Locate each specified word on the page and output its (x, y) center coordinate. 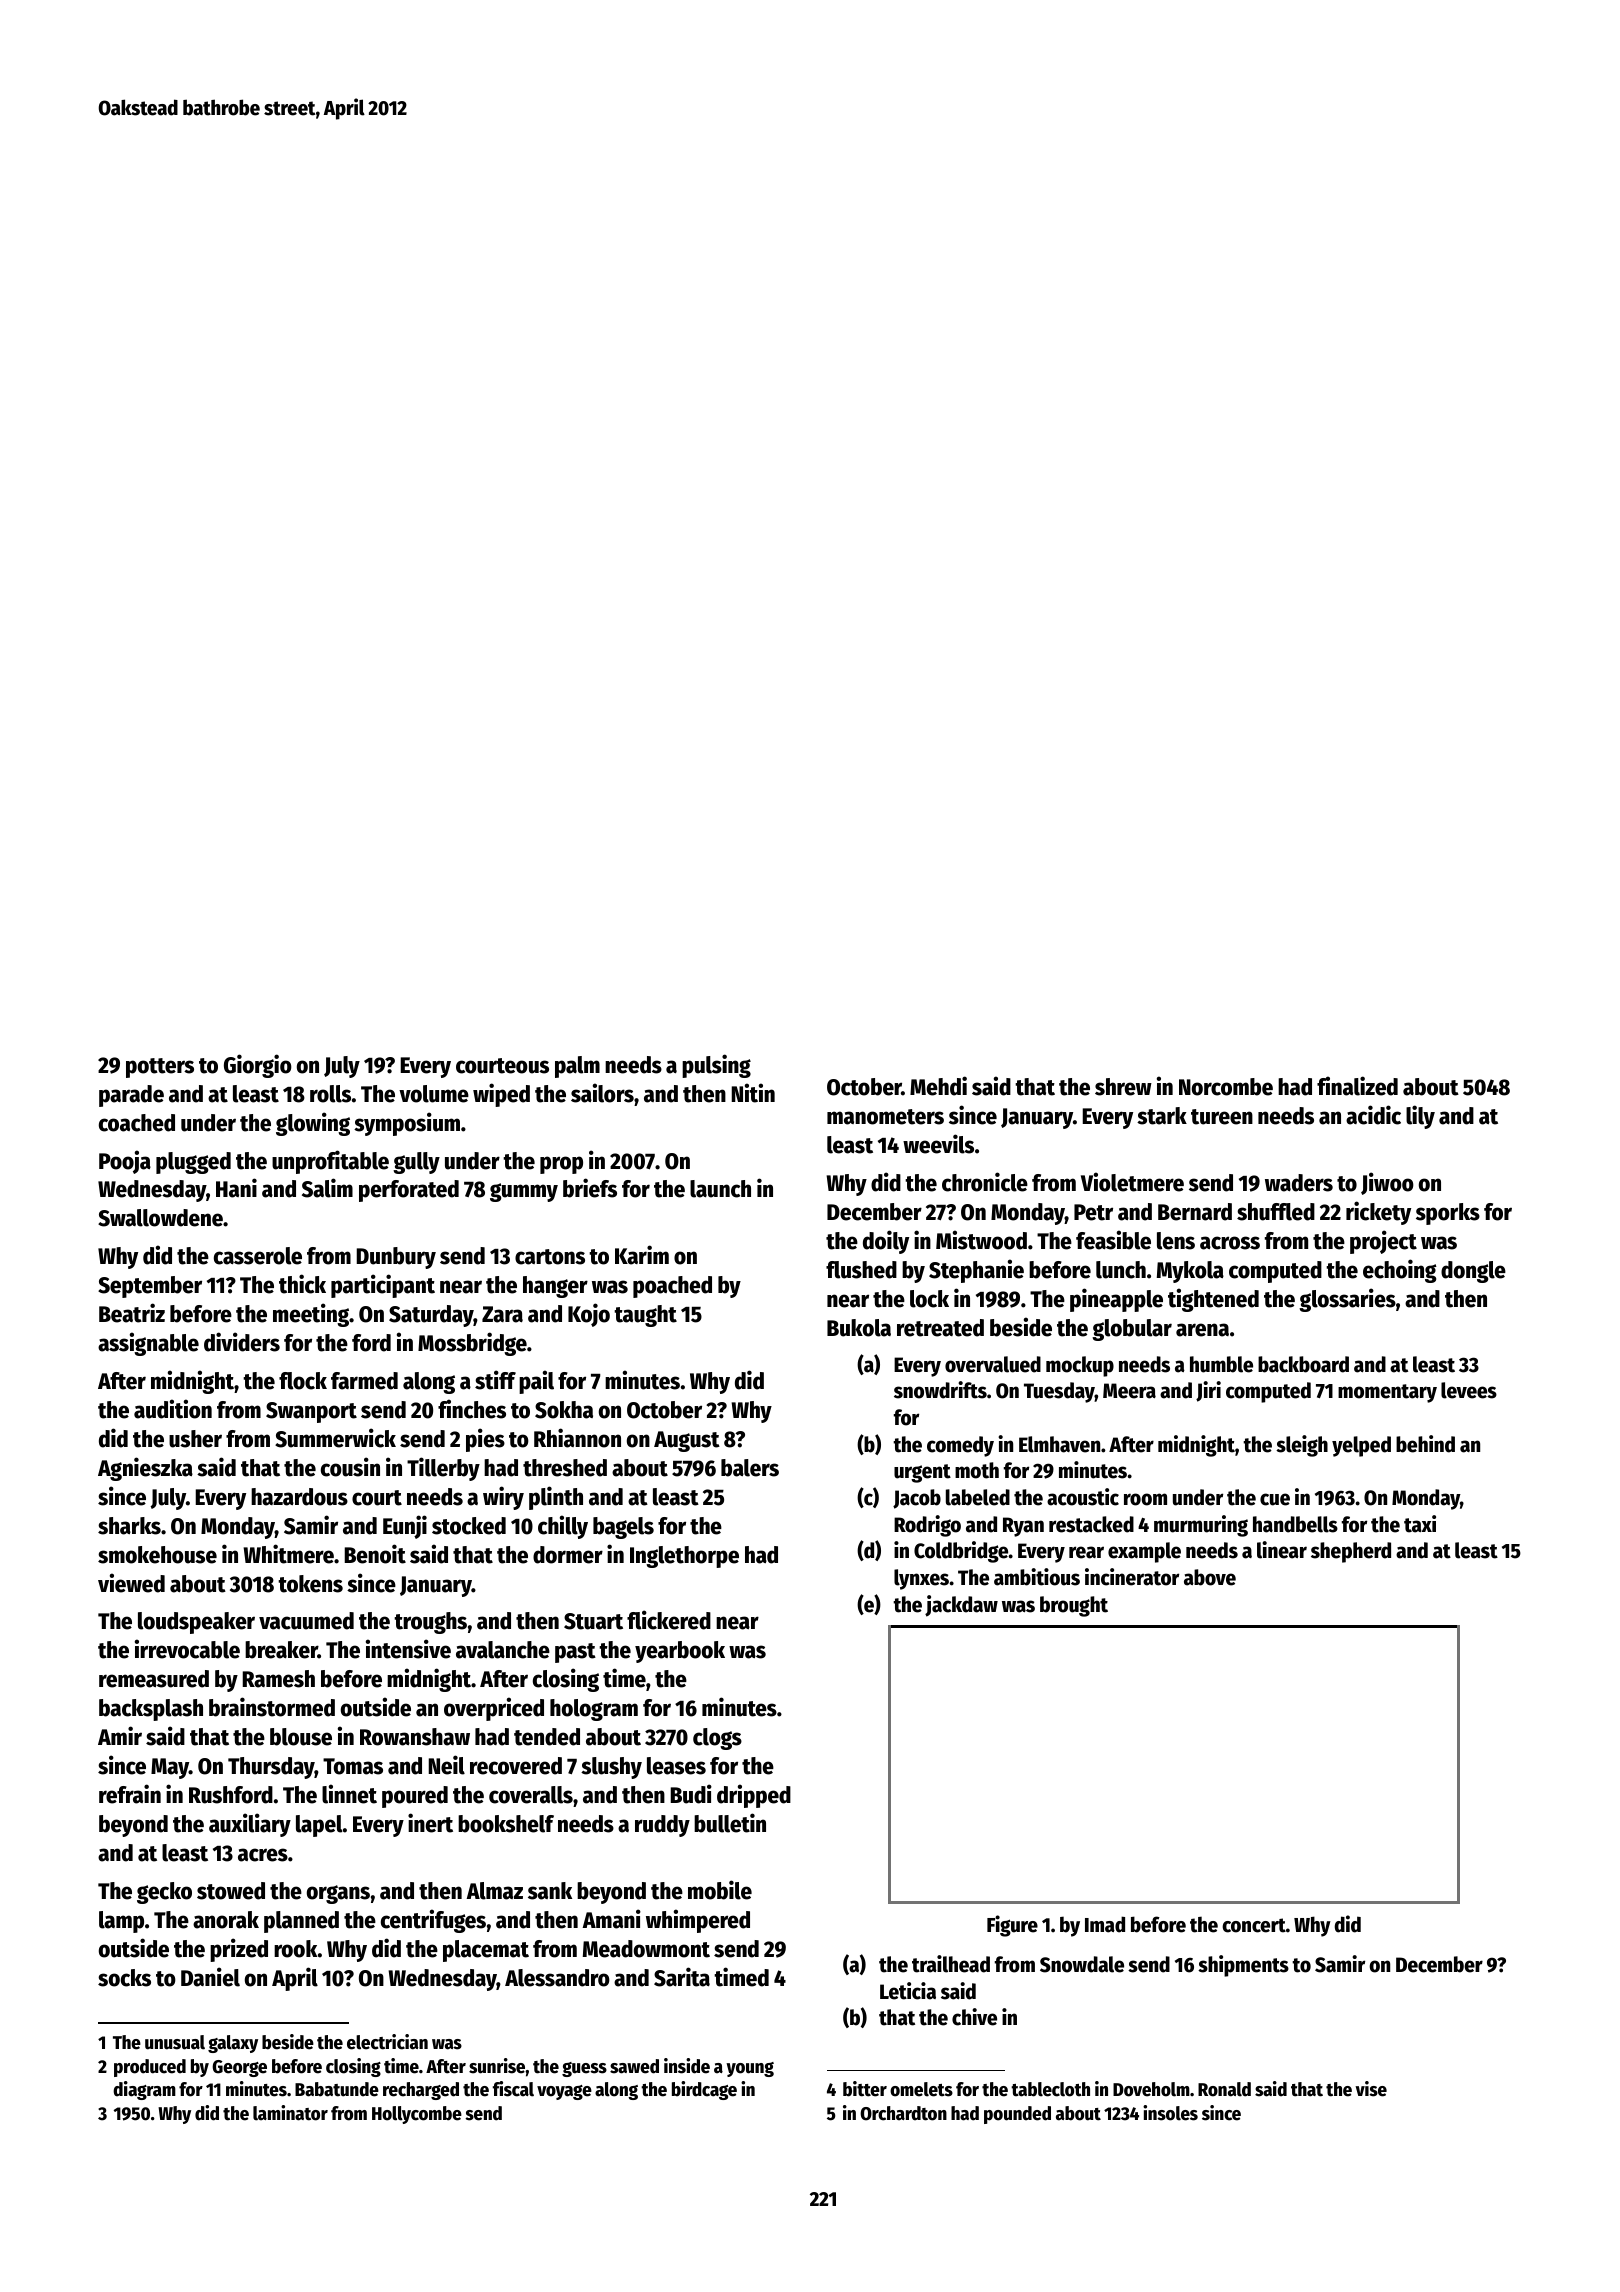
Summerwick (335, 1438)
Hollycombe (417, 2115)
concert (1254, 1925)
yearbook (680, 1652)
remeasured (154, 1679)
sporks (1448, 1214)
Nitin (753, 1093)
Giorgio (258, 1066)
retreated (940, 1328)
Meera (1129, 1391)
